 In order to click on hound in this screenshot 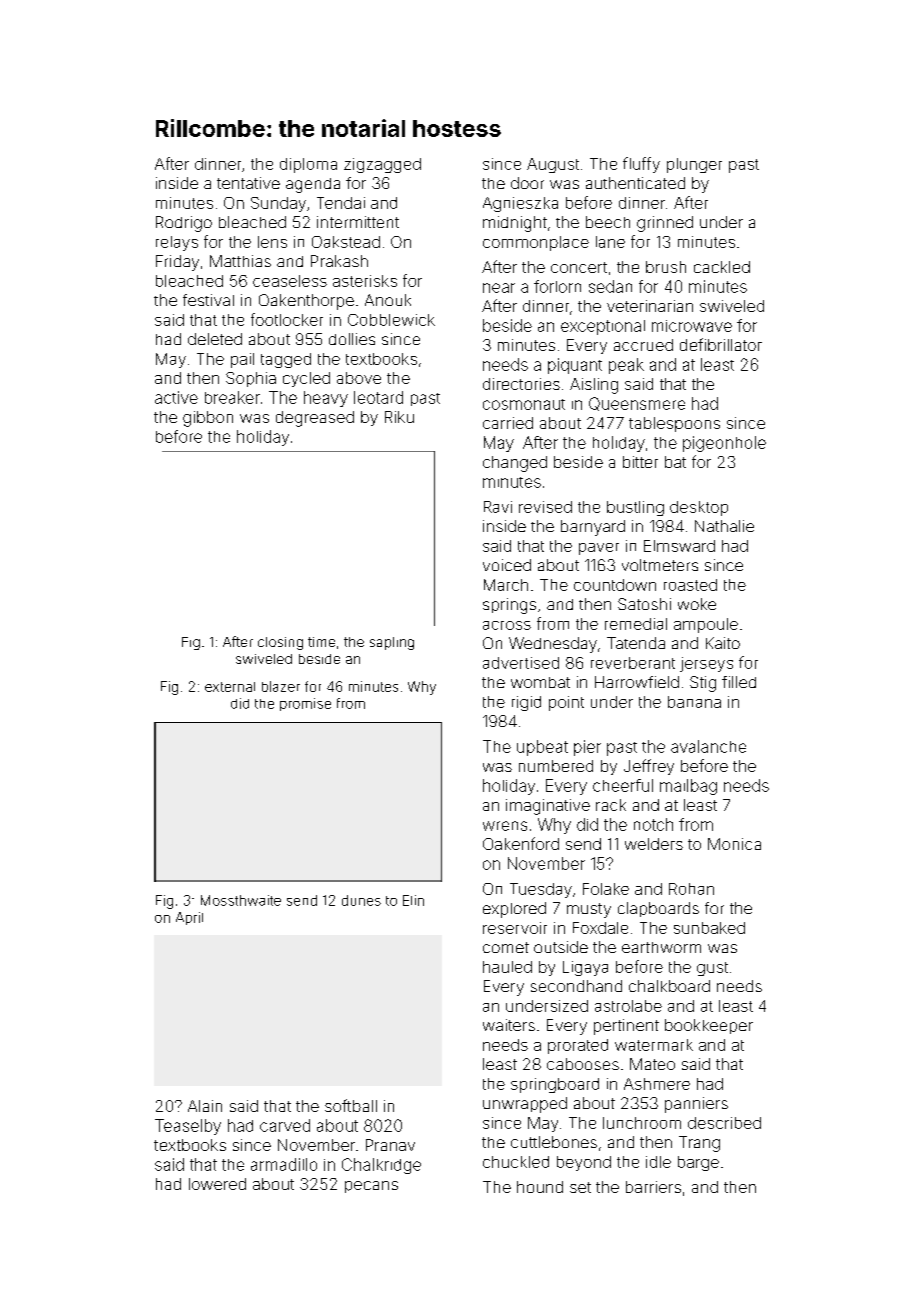, I will do `click(540, 1187)`.
